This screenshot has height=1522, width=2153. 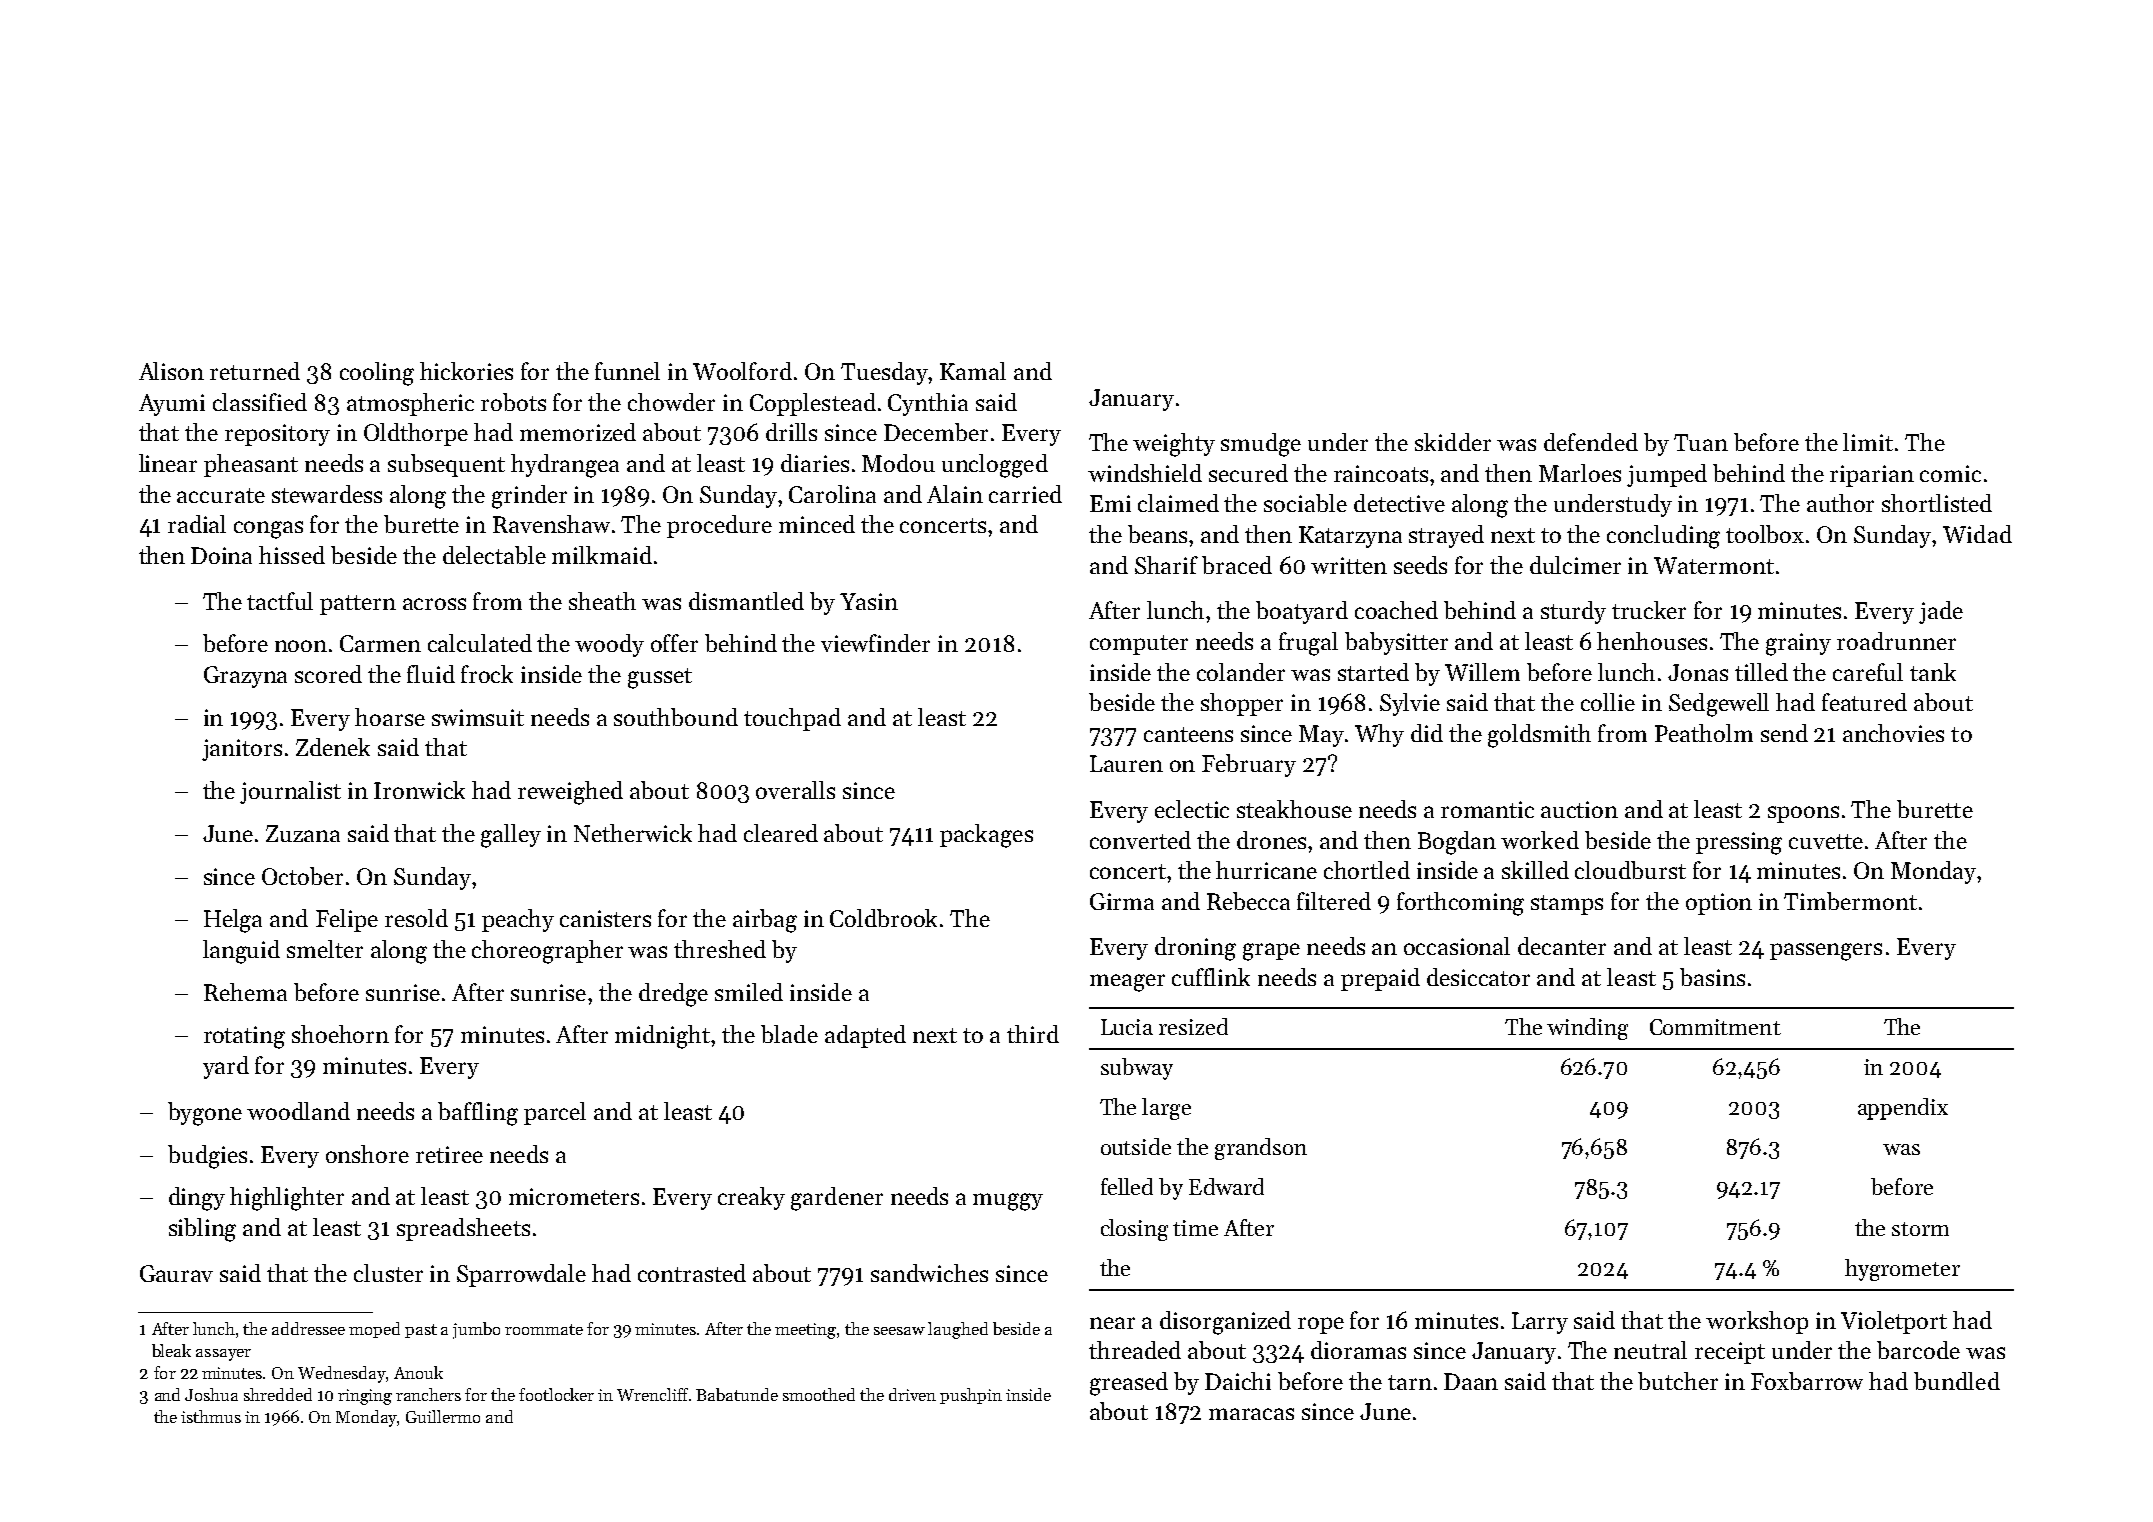 I want to click on Guillermo, so click(x=443, y=1416).
